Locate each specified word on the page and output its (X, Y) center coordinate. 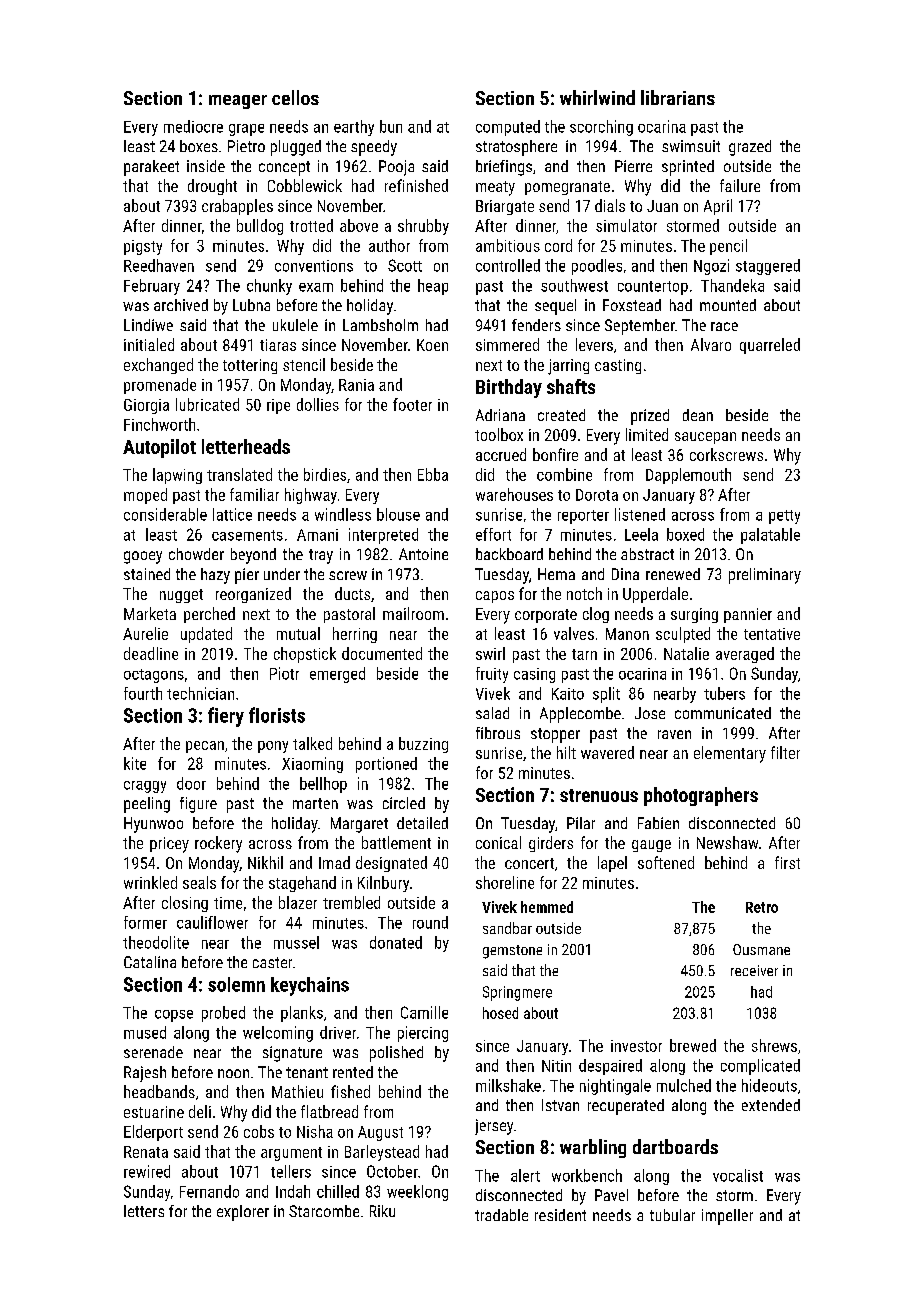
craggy (145, 787)
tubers (724, 693)
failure (740, 185)
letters (144, 1211)
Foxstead (632, 305)
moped (145, 496)
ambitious (508, 245)
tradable (501, 1215)
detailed (422, 823)
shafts (571, 386)
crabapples (237, 207)
